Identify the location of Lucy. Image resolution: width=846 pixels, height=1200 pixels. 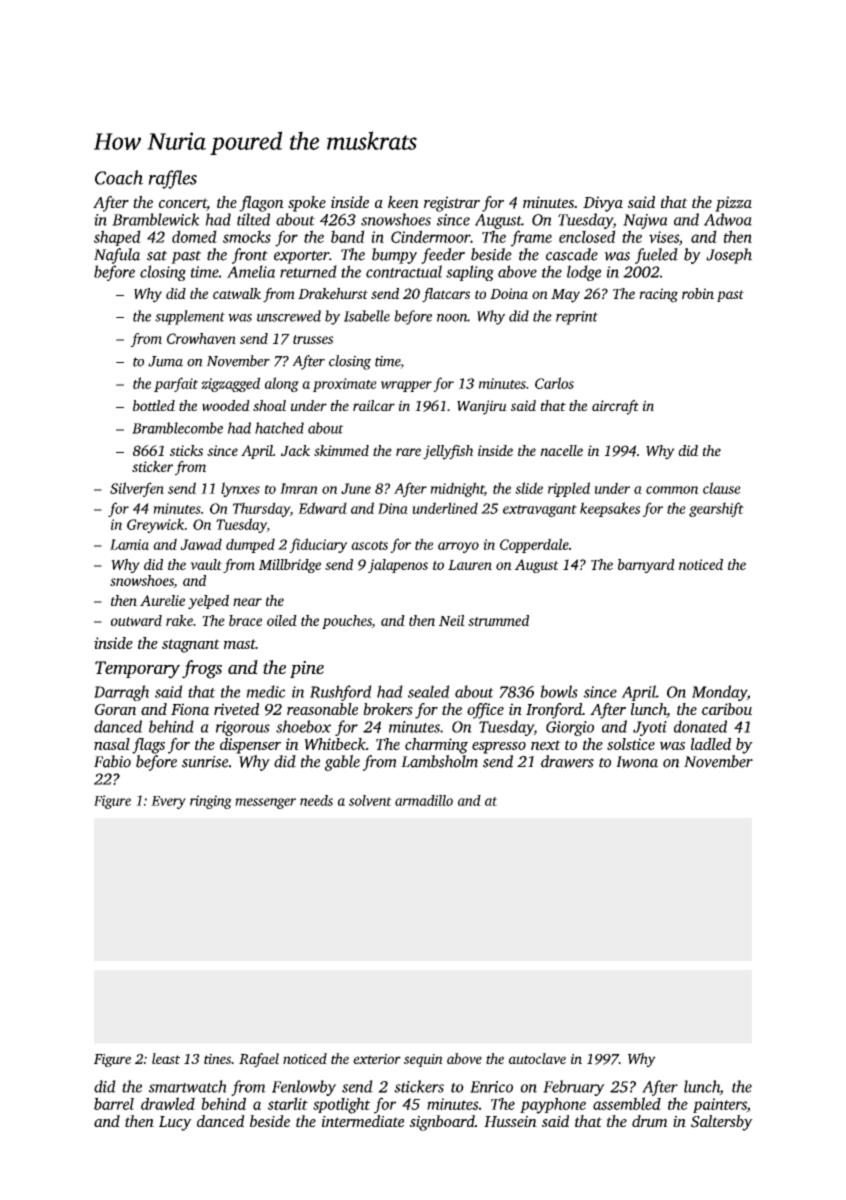
(175, 1123).
